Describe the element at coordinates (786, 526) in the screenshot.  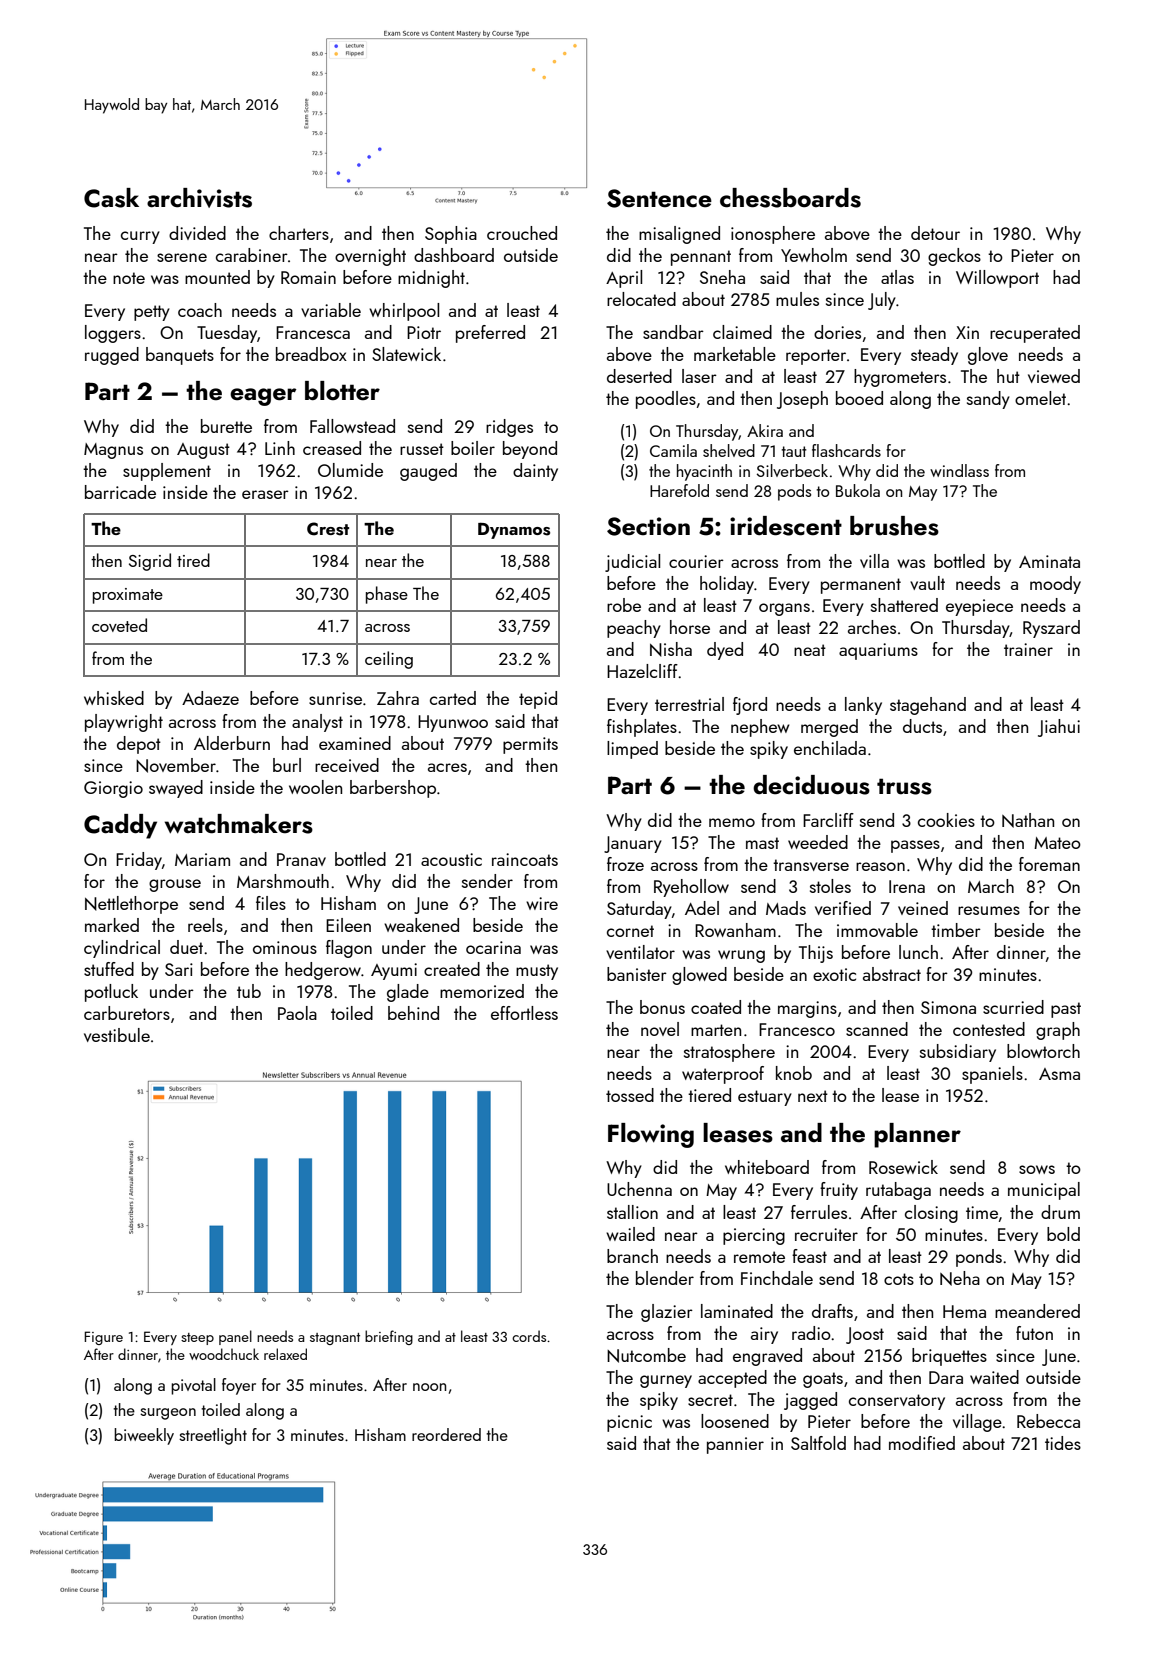
I see `iridescent` at that location.
